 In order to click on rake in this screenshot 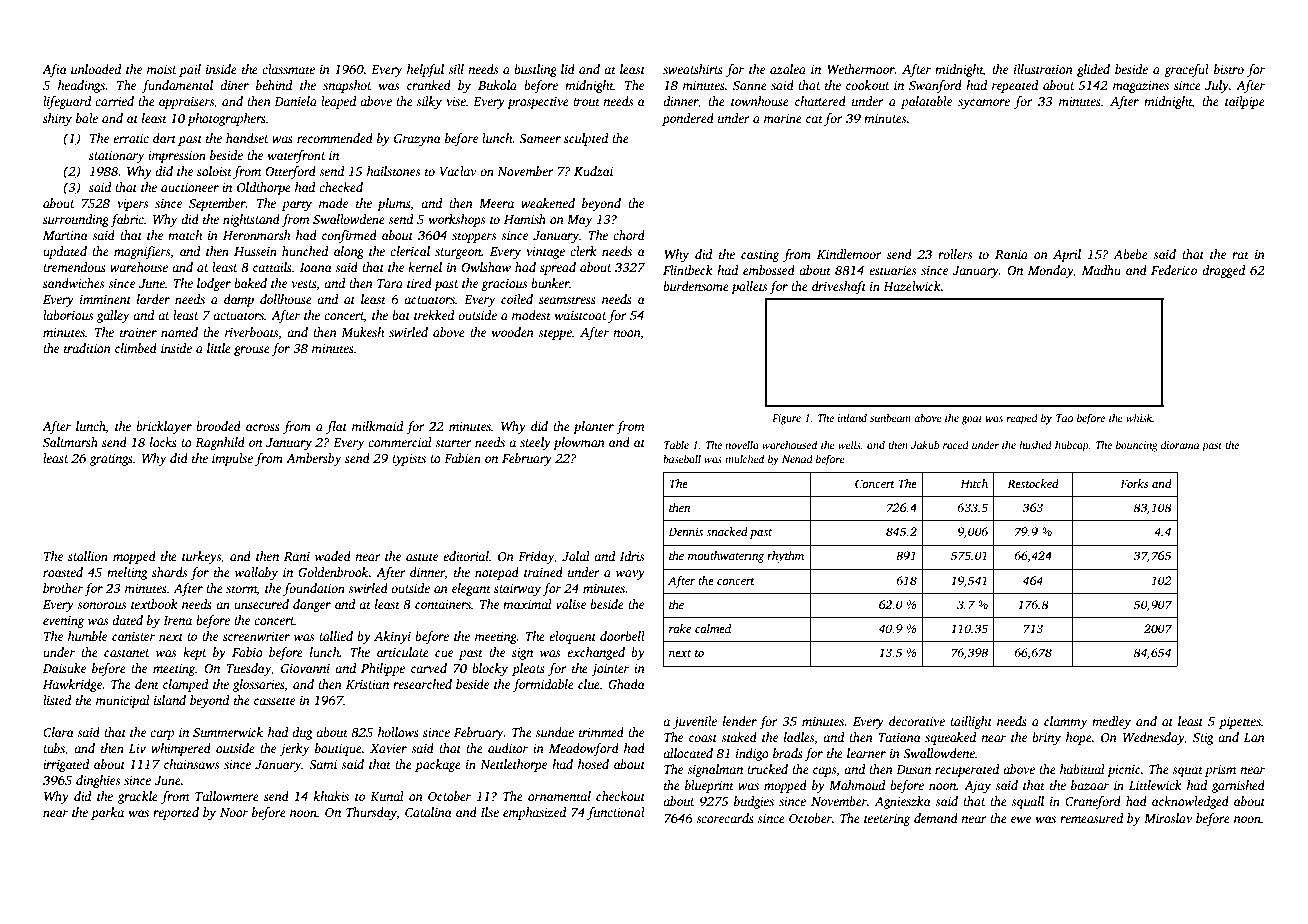, I will do `click(680, 628)`.
